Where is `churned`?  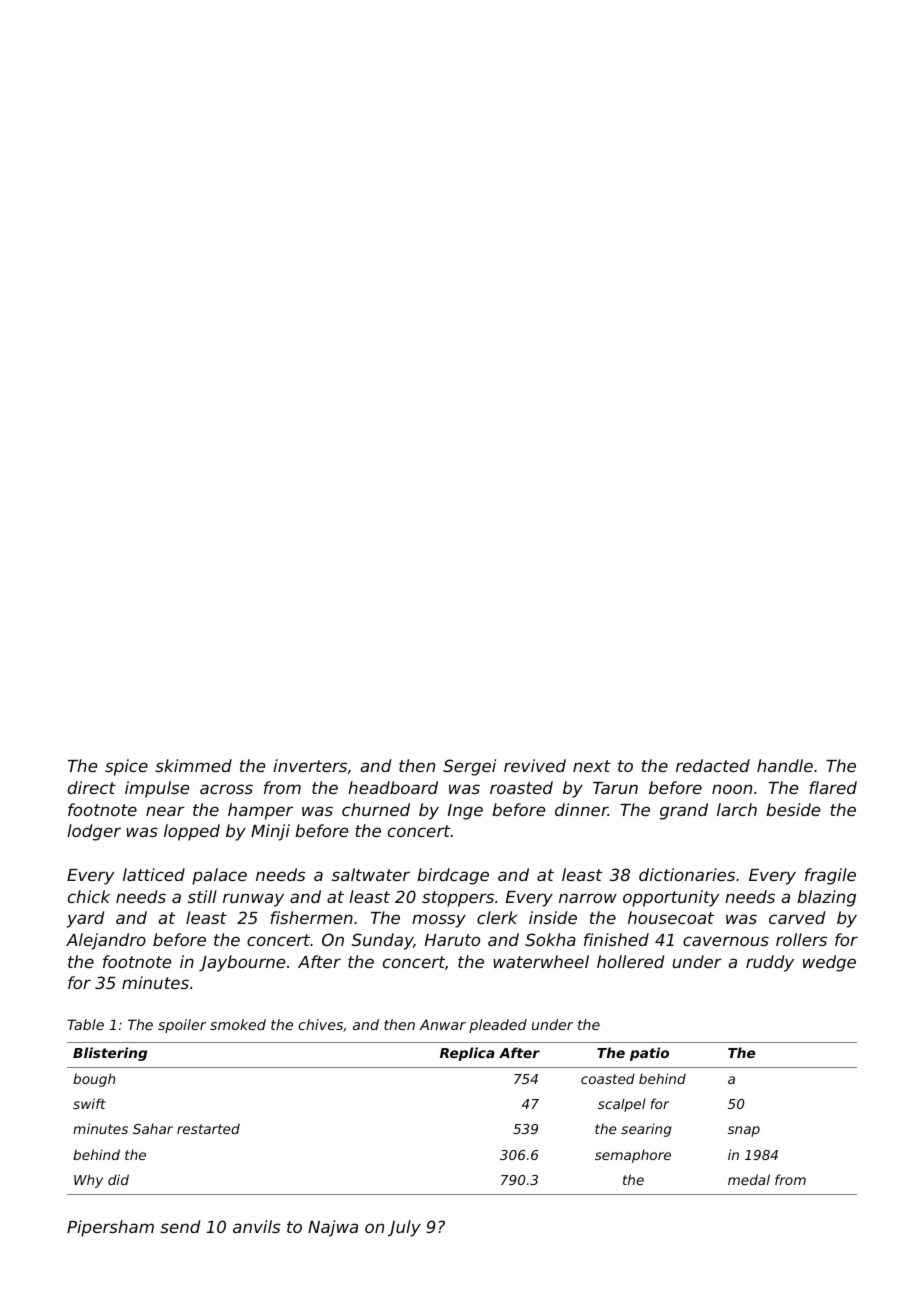 churned is located at coordinates (376, 809).
